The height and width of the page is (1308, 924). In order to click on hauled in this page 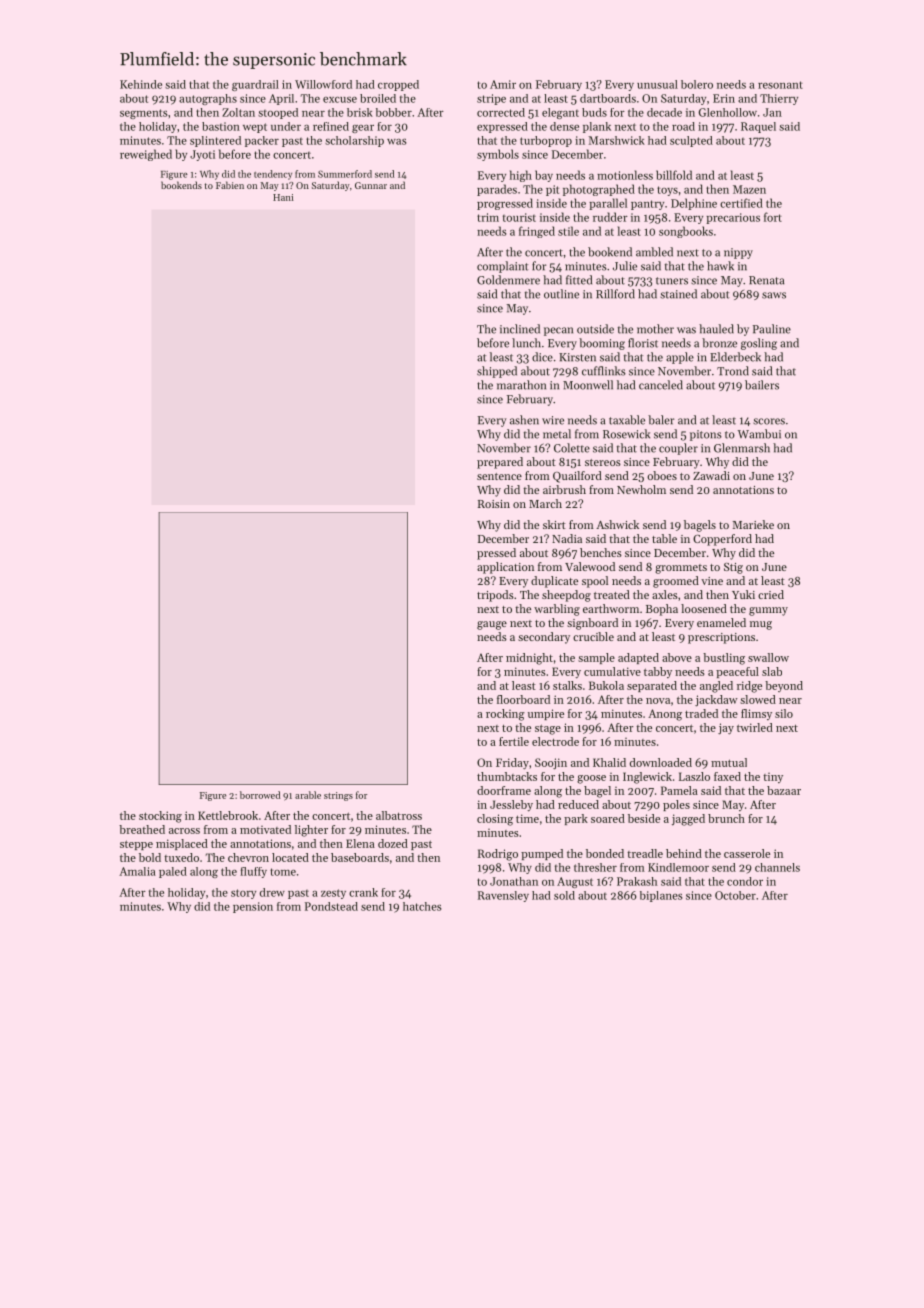, I will do `click(716, 329)`.
